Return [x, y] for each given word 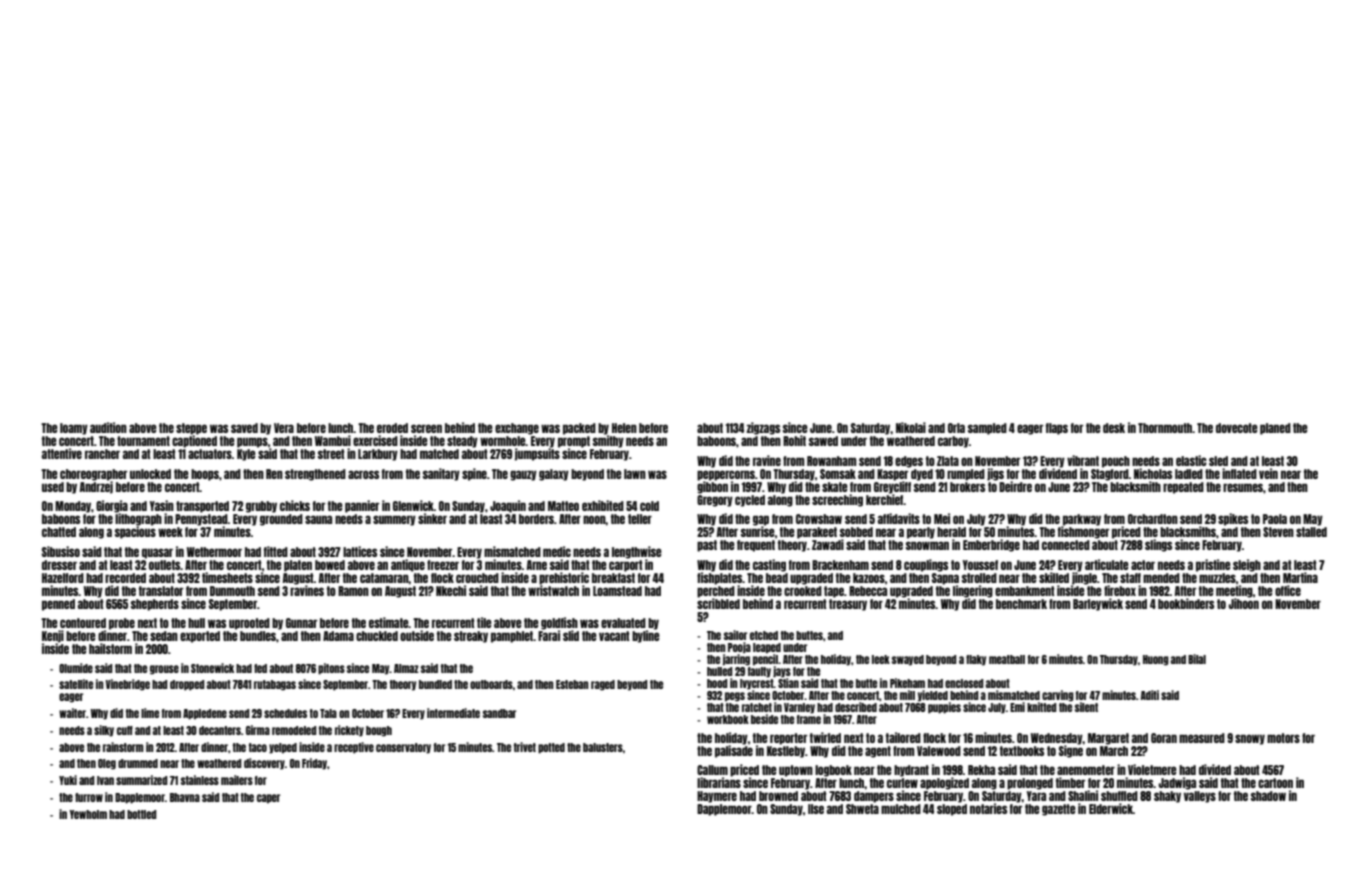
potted [551, 748]
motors [1283, 738]
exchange [517, 429]
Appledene [205, 714]
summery [394, 520]
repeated [1183, 488]
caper [268, 799]
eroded [392, 428]
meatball [1007, 659]
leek [881, 659]
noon [594, 519]
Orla [956, 428]
